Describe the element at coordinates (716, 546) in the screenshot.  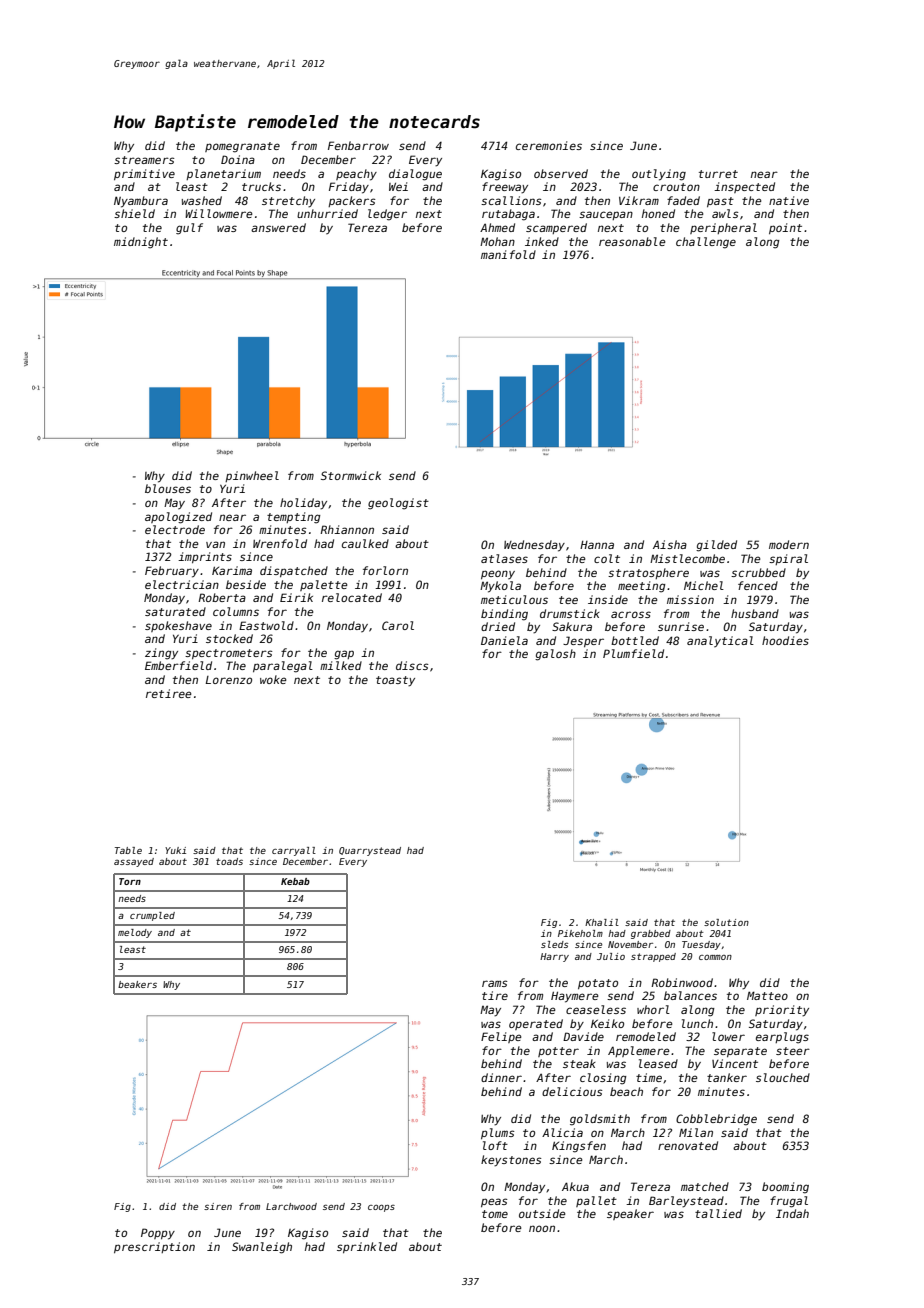
I see `gilded` at that location.
